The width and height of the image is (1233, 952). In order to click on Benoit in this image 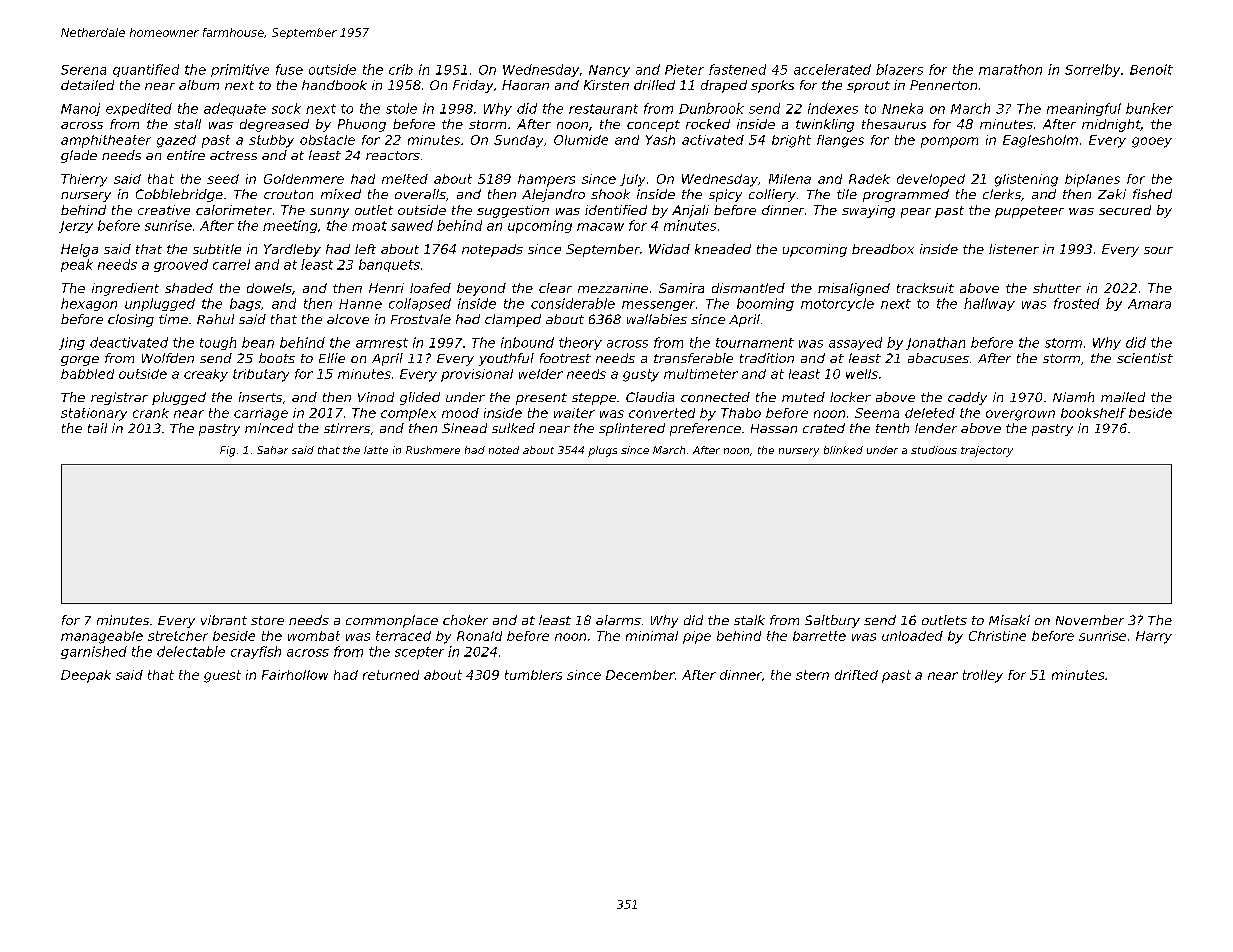, I will do `click(1151, 69)`.
